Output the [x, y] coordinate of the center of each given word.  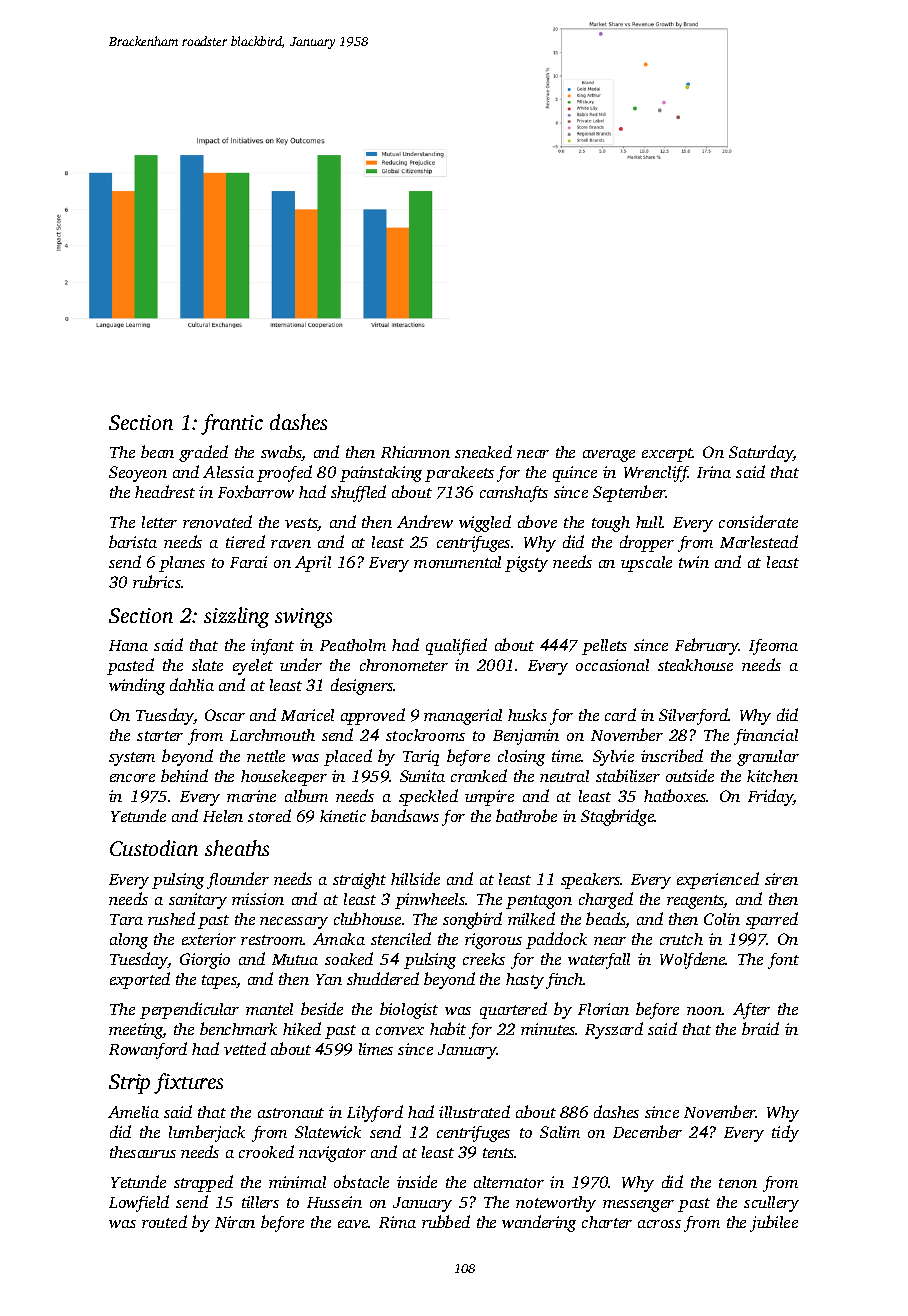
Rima [397, 1222]
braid [760, 1028]
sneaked [483, 451]
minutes [548, 1029]
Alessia [228, 472]
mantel [269, 1009]
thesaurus [143, 1152]
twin [694, 562]
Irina [714, 472]
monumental [457, 562]
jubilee [774, 1223]
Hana [128, 645]
